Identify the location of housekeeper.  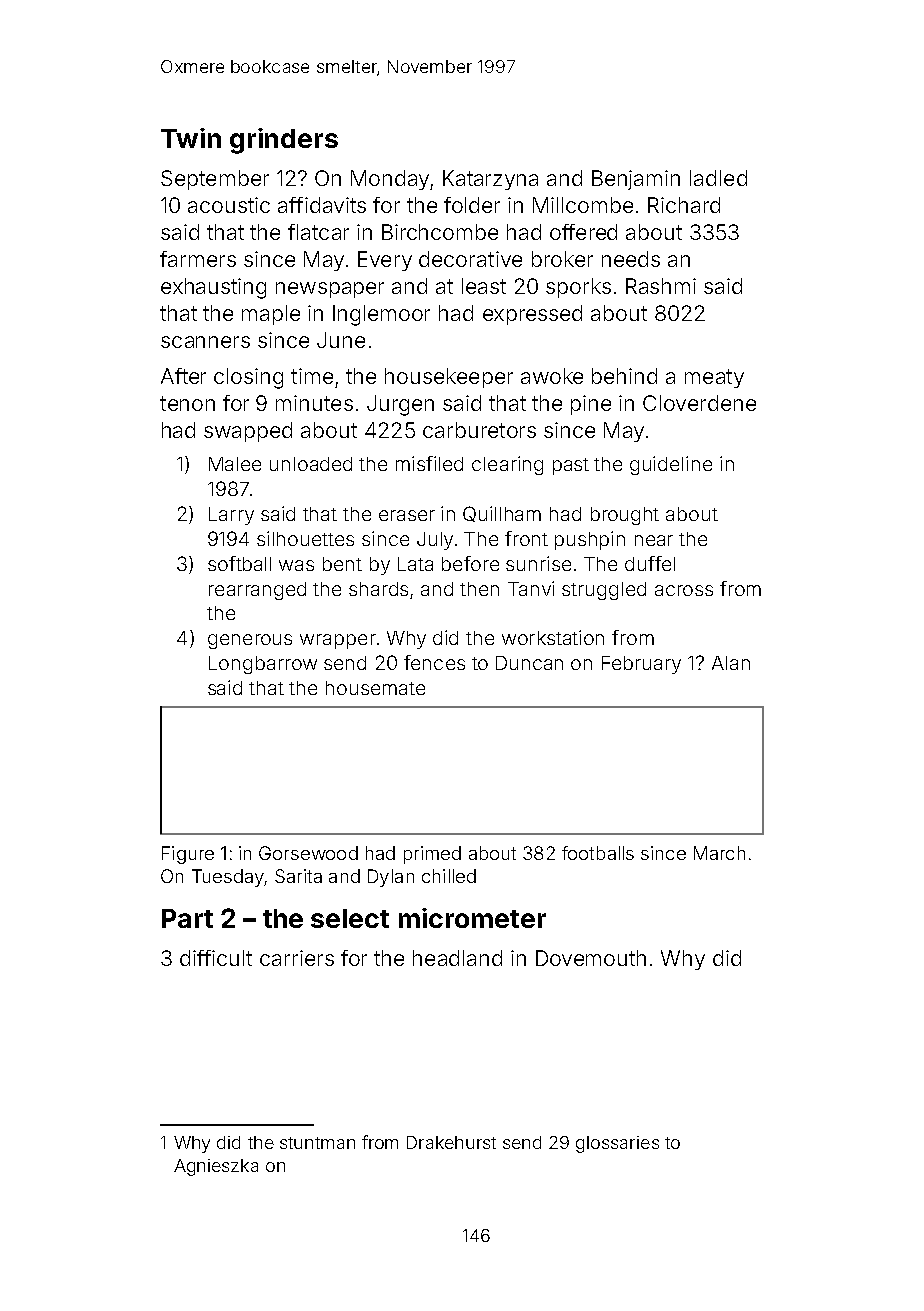
(449, 378).
